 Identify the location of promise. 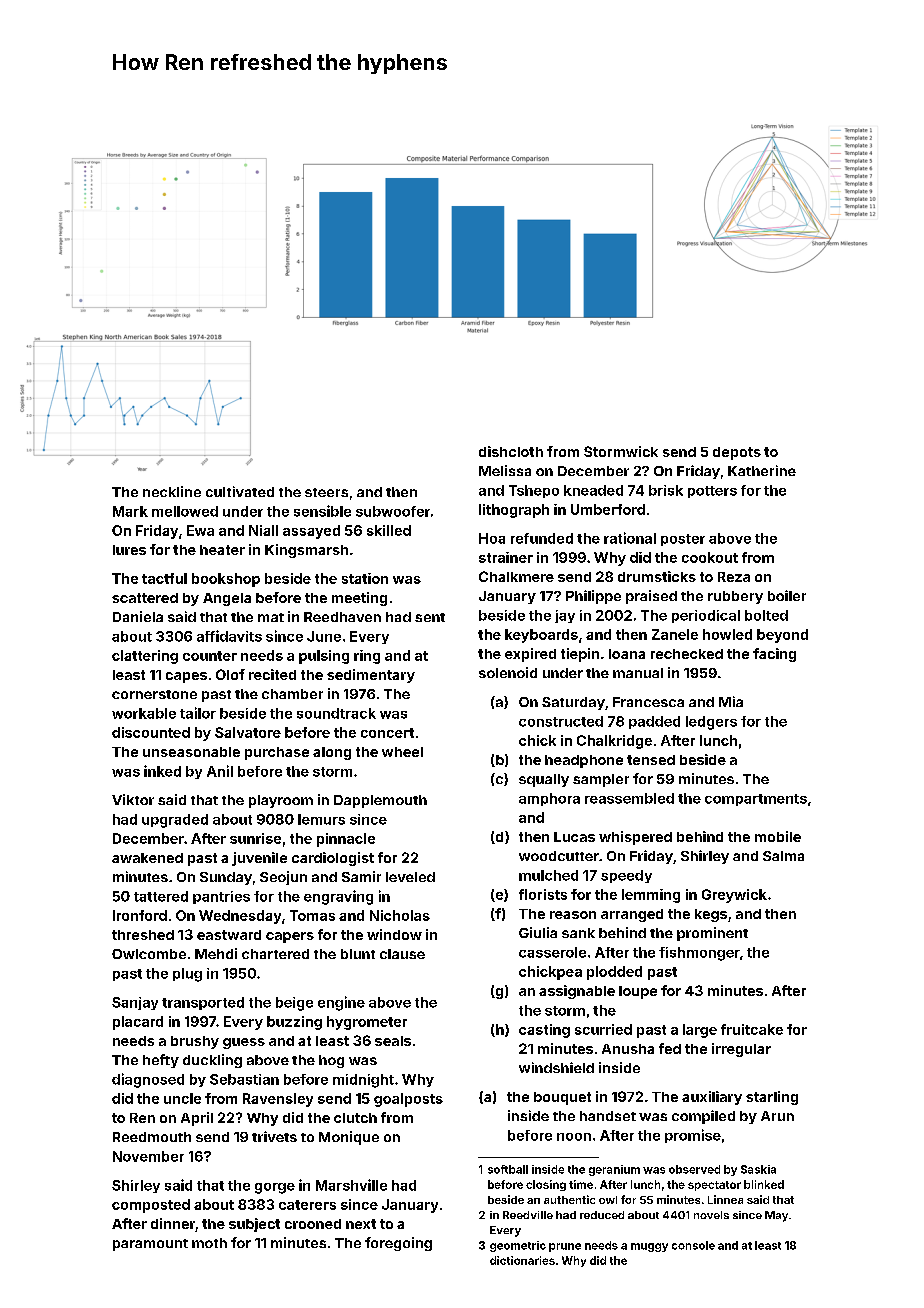
(693, 1136).
